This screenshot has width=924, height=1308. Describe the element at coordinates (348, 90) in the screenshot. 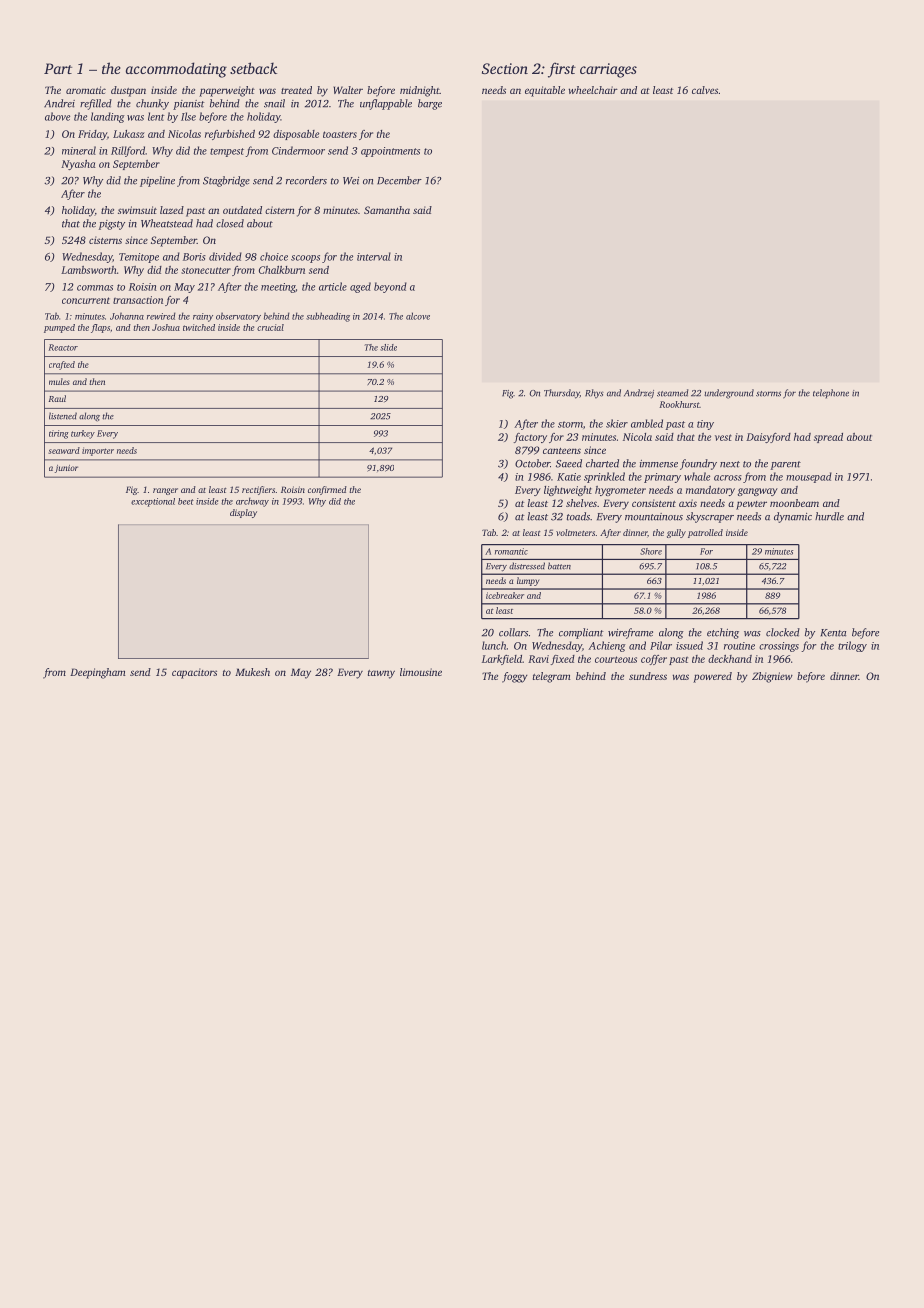

I see `Walter` at that location.
